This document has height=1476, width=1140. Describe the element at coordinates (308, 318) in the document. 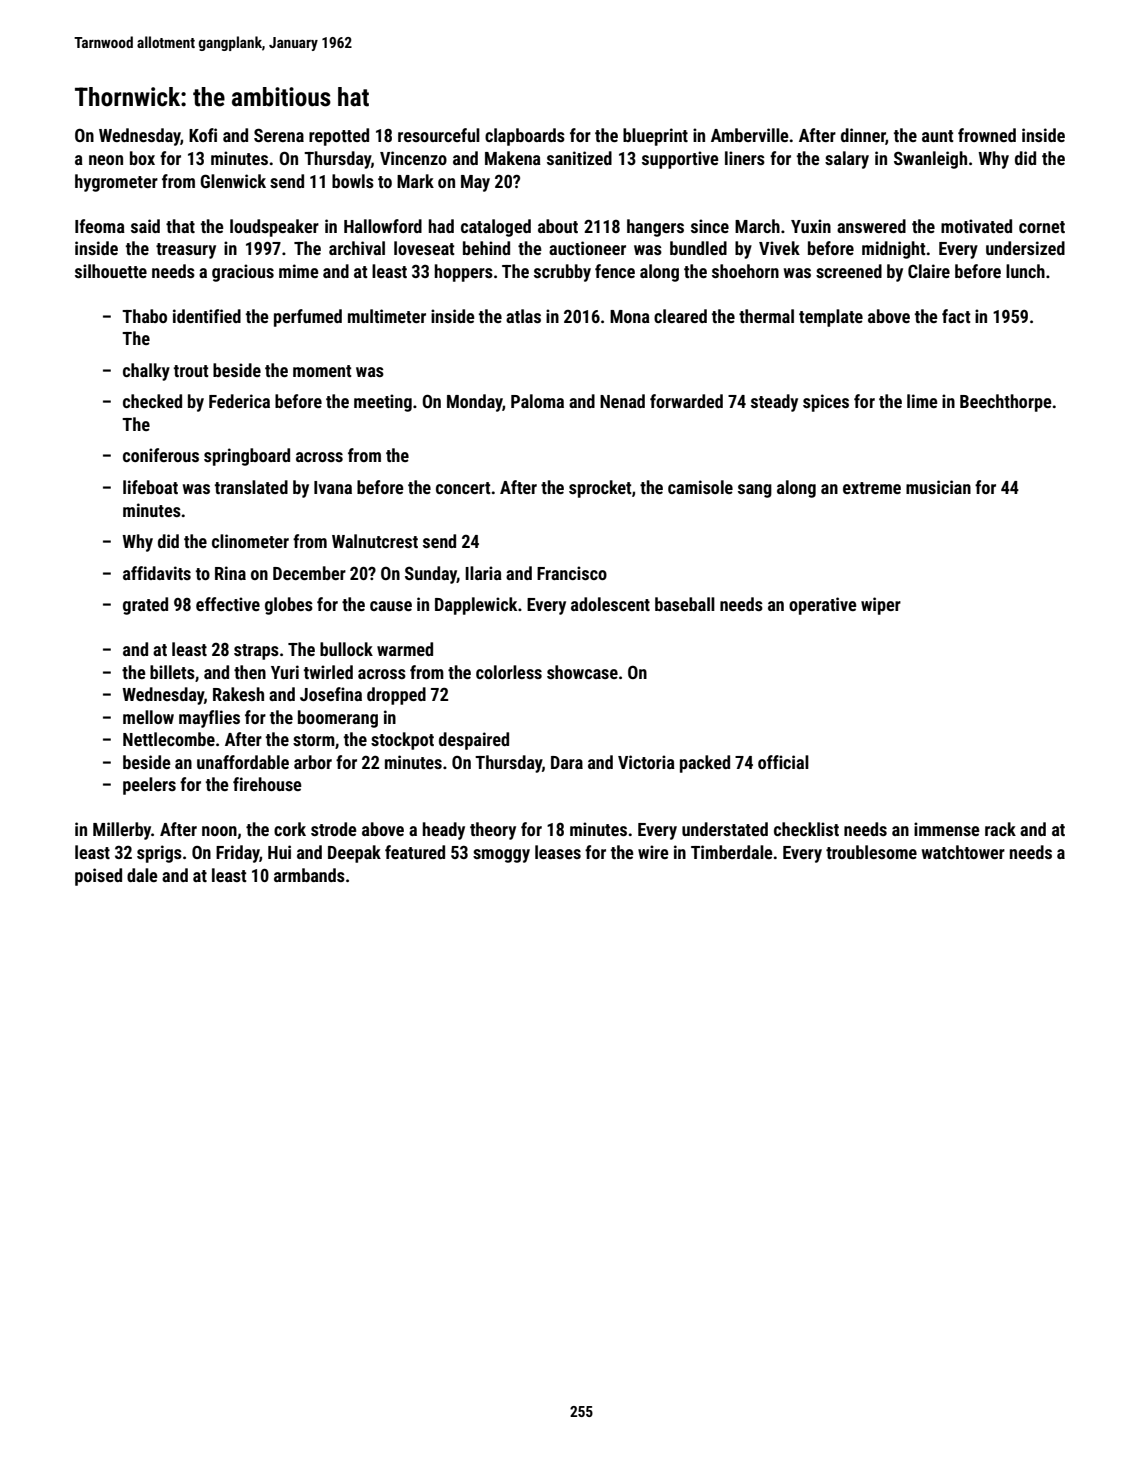

I see `perfumed` at that location.
